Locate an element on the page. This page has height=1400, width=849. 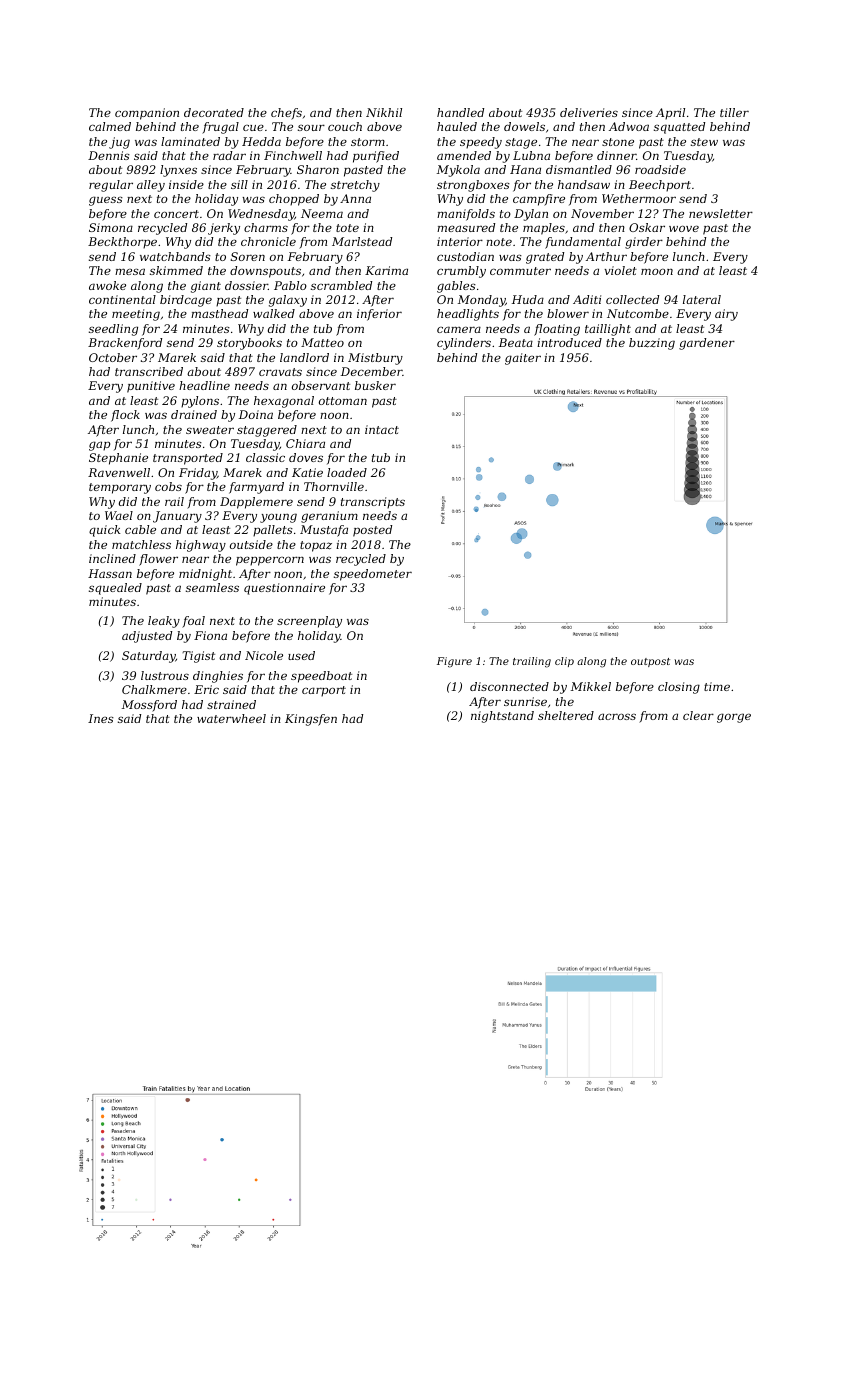
clear is located at coordinates (698, 715).
